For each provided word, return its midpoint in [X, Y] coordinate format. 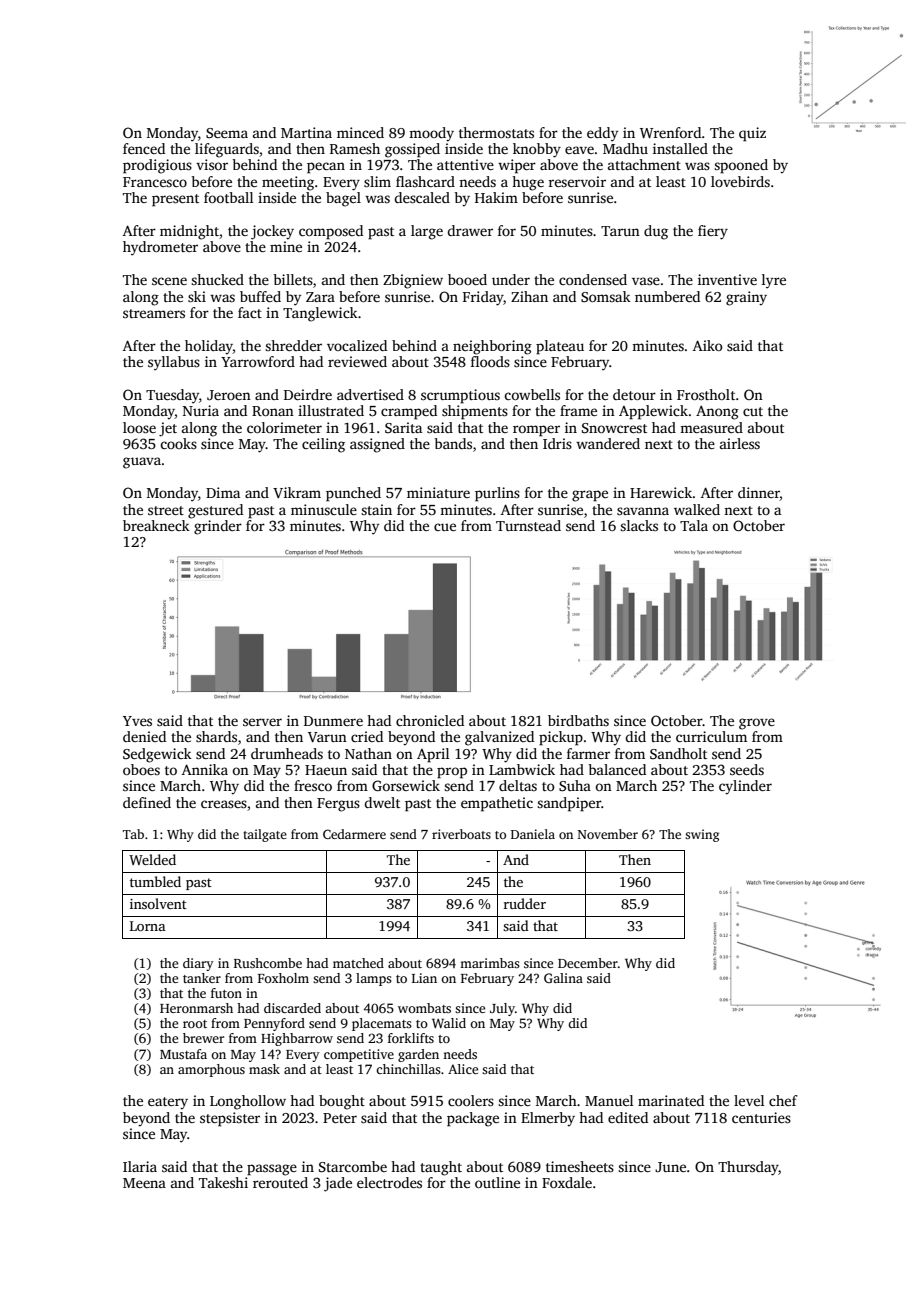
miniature [438, 492]
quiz [752, 134]
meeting [288, 183]
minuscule [324, 509]
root [195, 1024]
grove [757, 724]
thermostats [496, 132]
